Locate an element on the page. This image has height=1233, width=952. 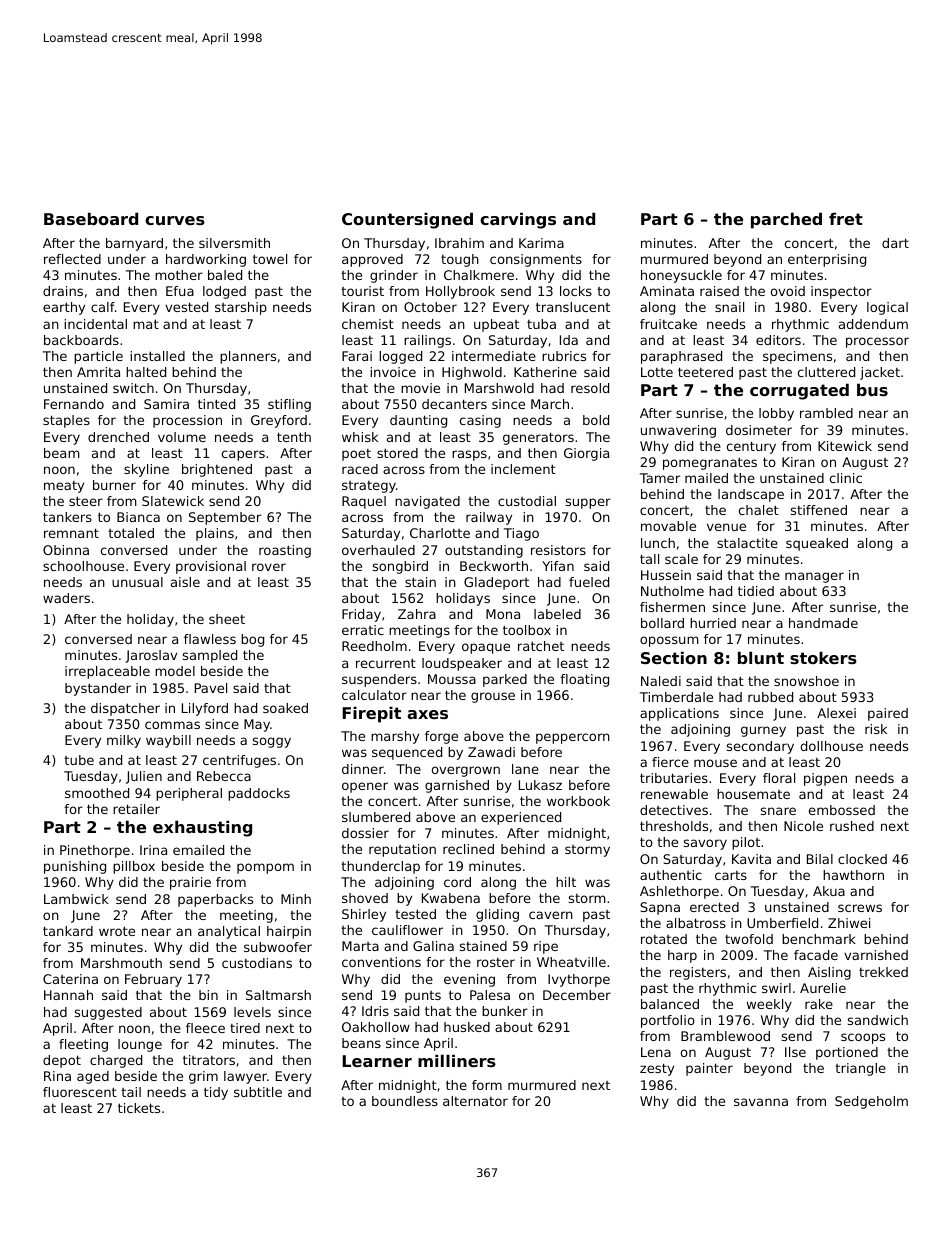
century is located at coordinates (751, 447).
